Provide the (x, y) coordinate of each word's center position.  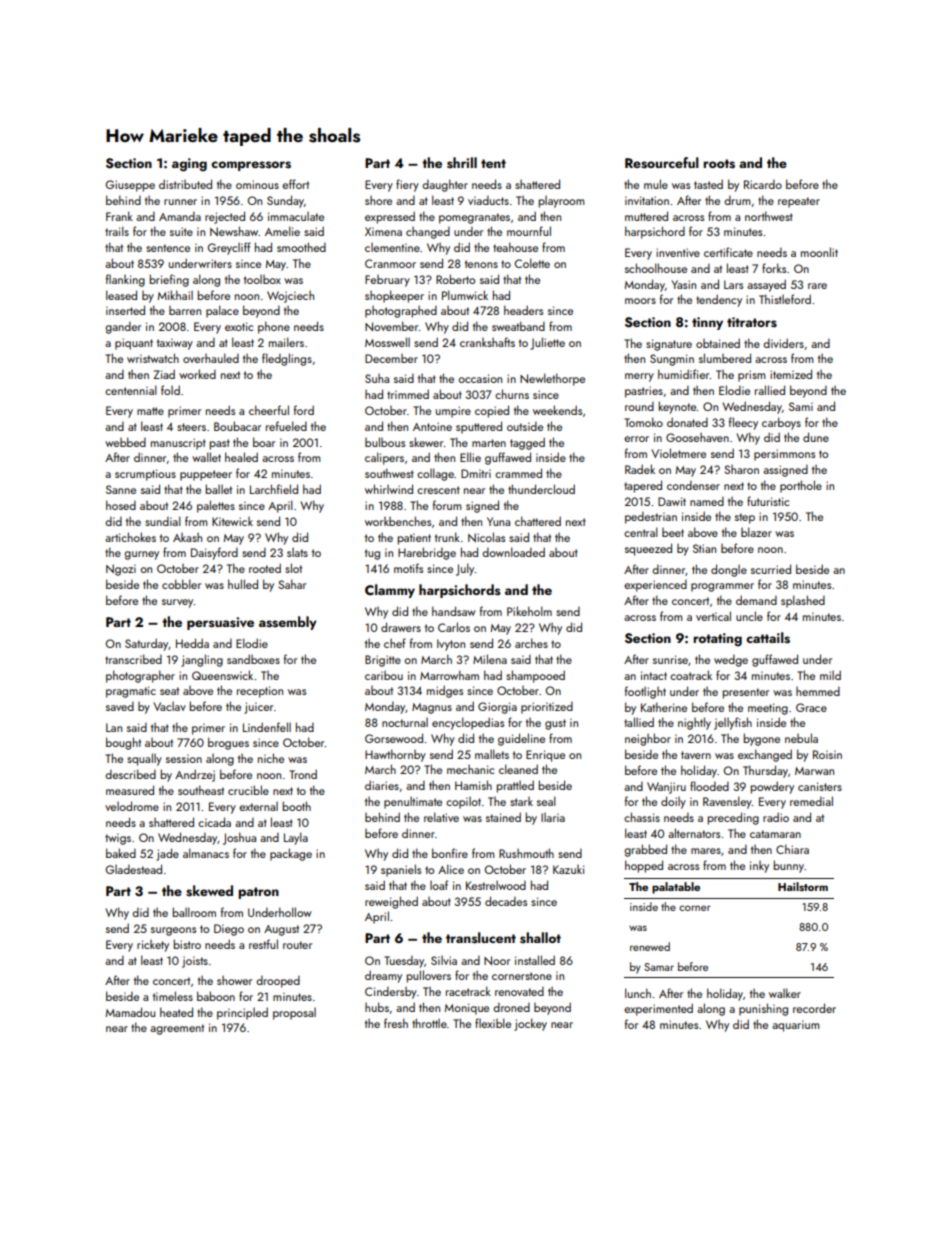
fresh (396, 1023)
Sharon (741, 469)
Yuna (498, 521)
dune (816, 437)
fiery (407, 185)
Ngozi (121, 570)
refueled (286, 426)
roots (719, 164)
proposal (294, 1014)
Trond (303, 774)
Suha (377, 378)
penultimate (413, 803)
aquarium (796, 1026)
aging (189, 165)
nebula (801, 738)
